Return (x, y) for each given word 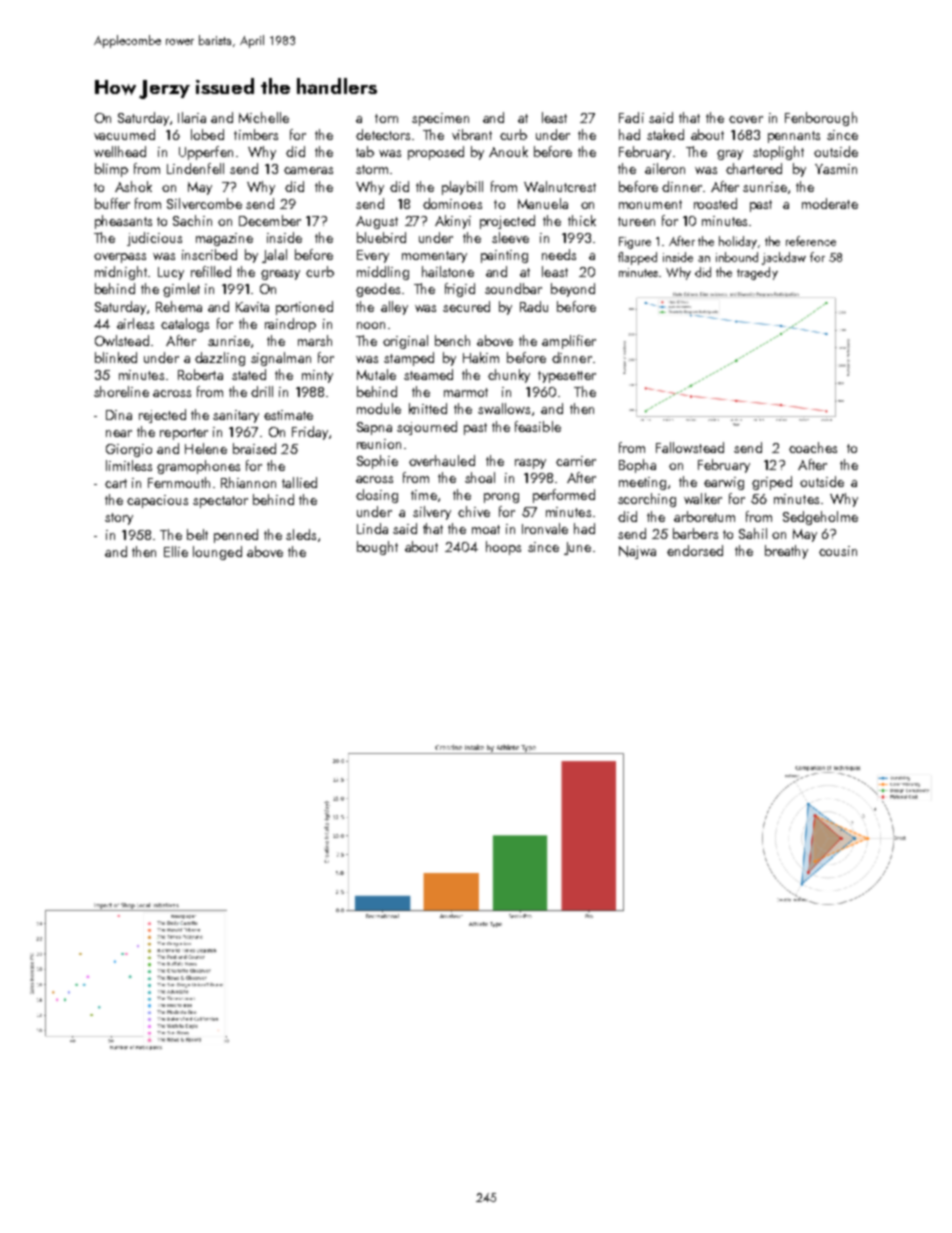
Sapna (374, 428)
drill (262, 391)
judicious (154, 239)
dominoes (452, 203)
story (119, 519)
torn (386, 118)
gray (730, 155)
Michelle (264, 117)
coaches (813, 447)
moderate (830, 203)
